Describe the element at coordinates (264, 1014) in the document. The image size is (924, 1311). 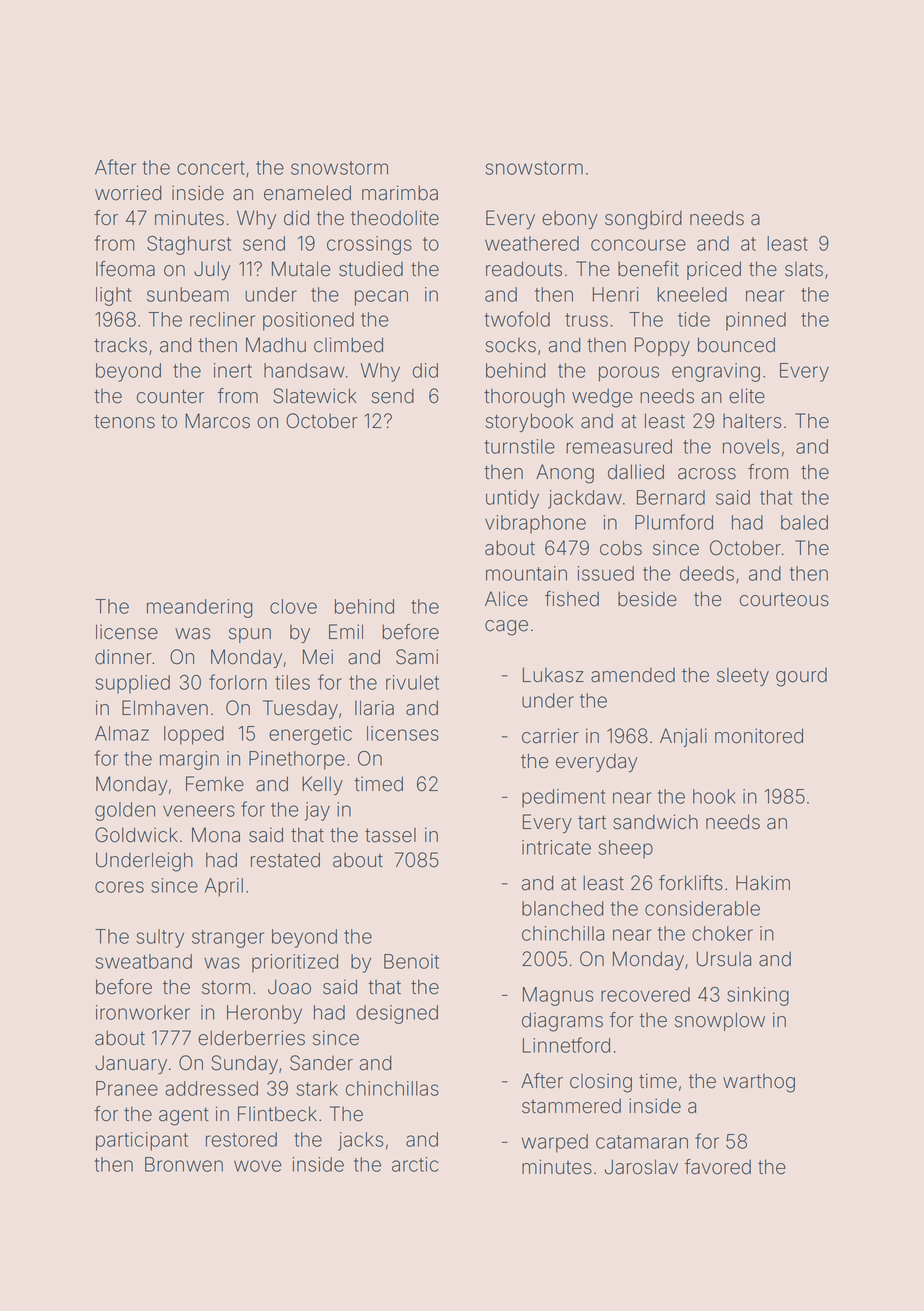
I see `Heronby` at that location.
